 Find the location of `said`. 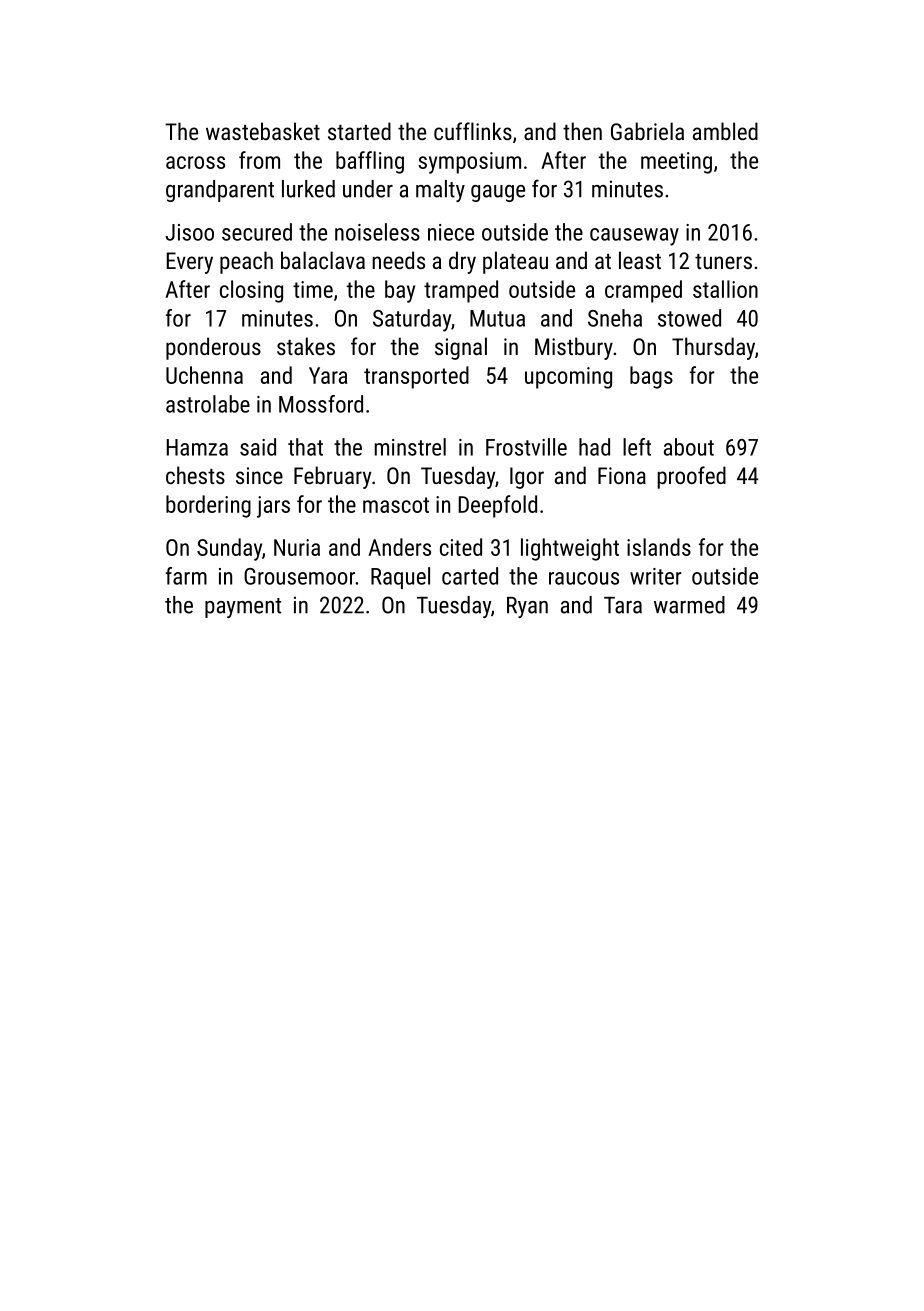

said is located at coordinates (258, 447).
